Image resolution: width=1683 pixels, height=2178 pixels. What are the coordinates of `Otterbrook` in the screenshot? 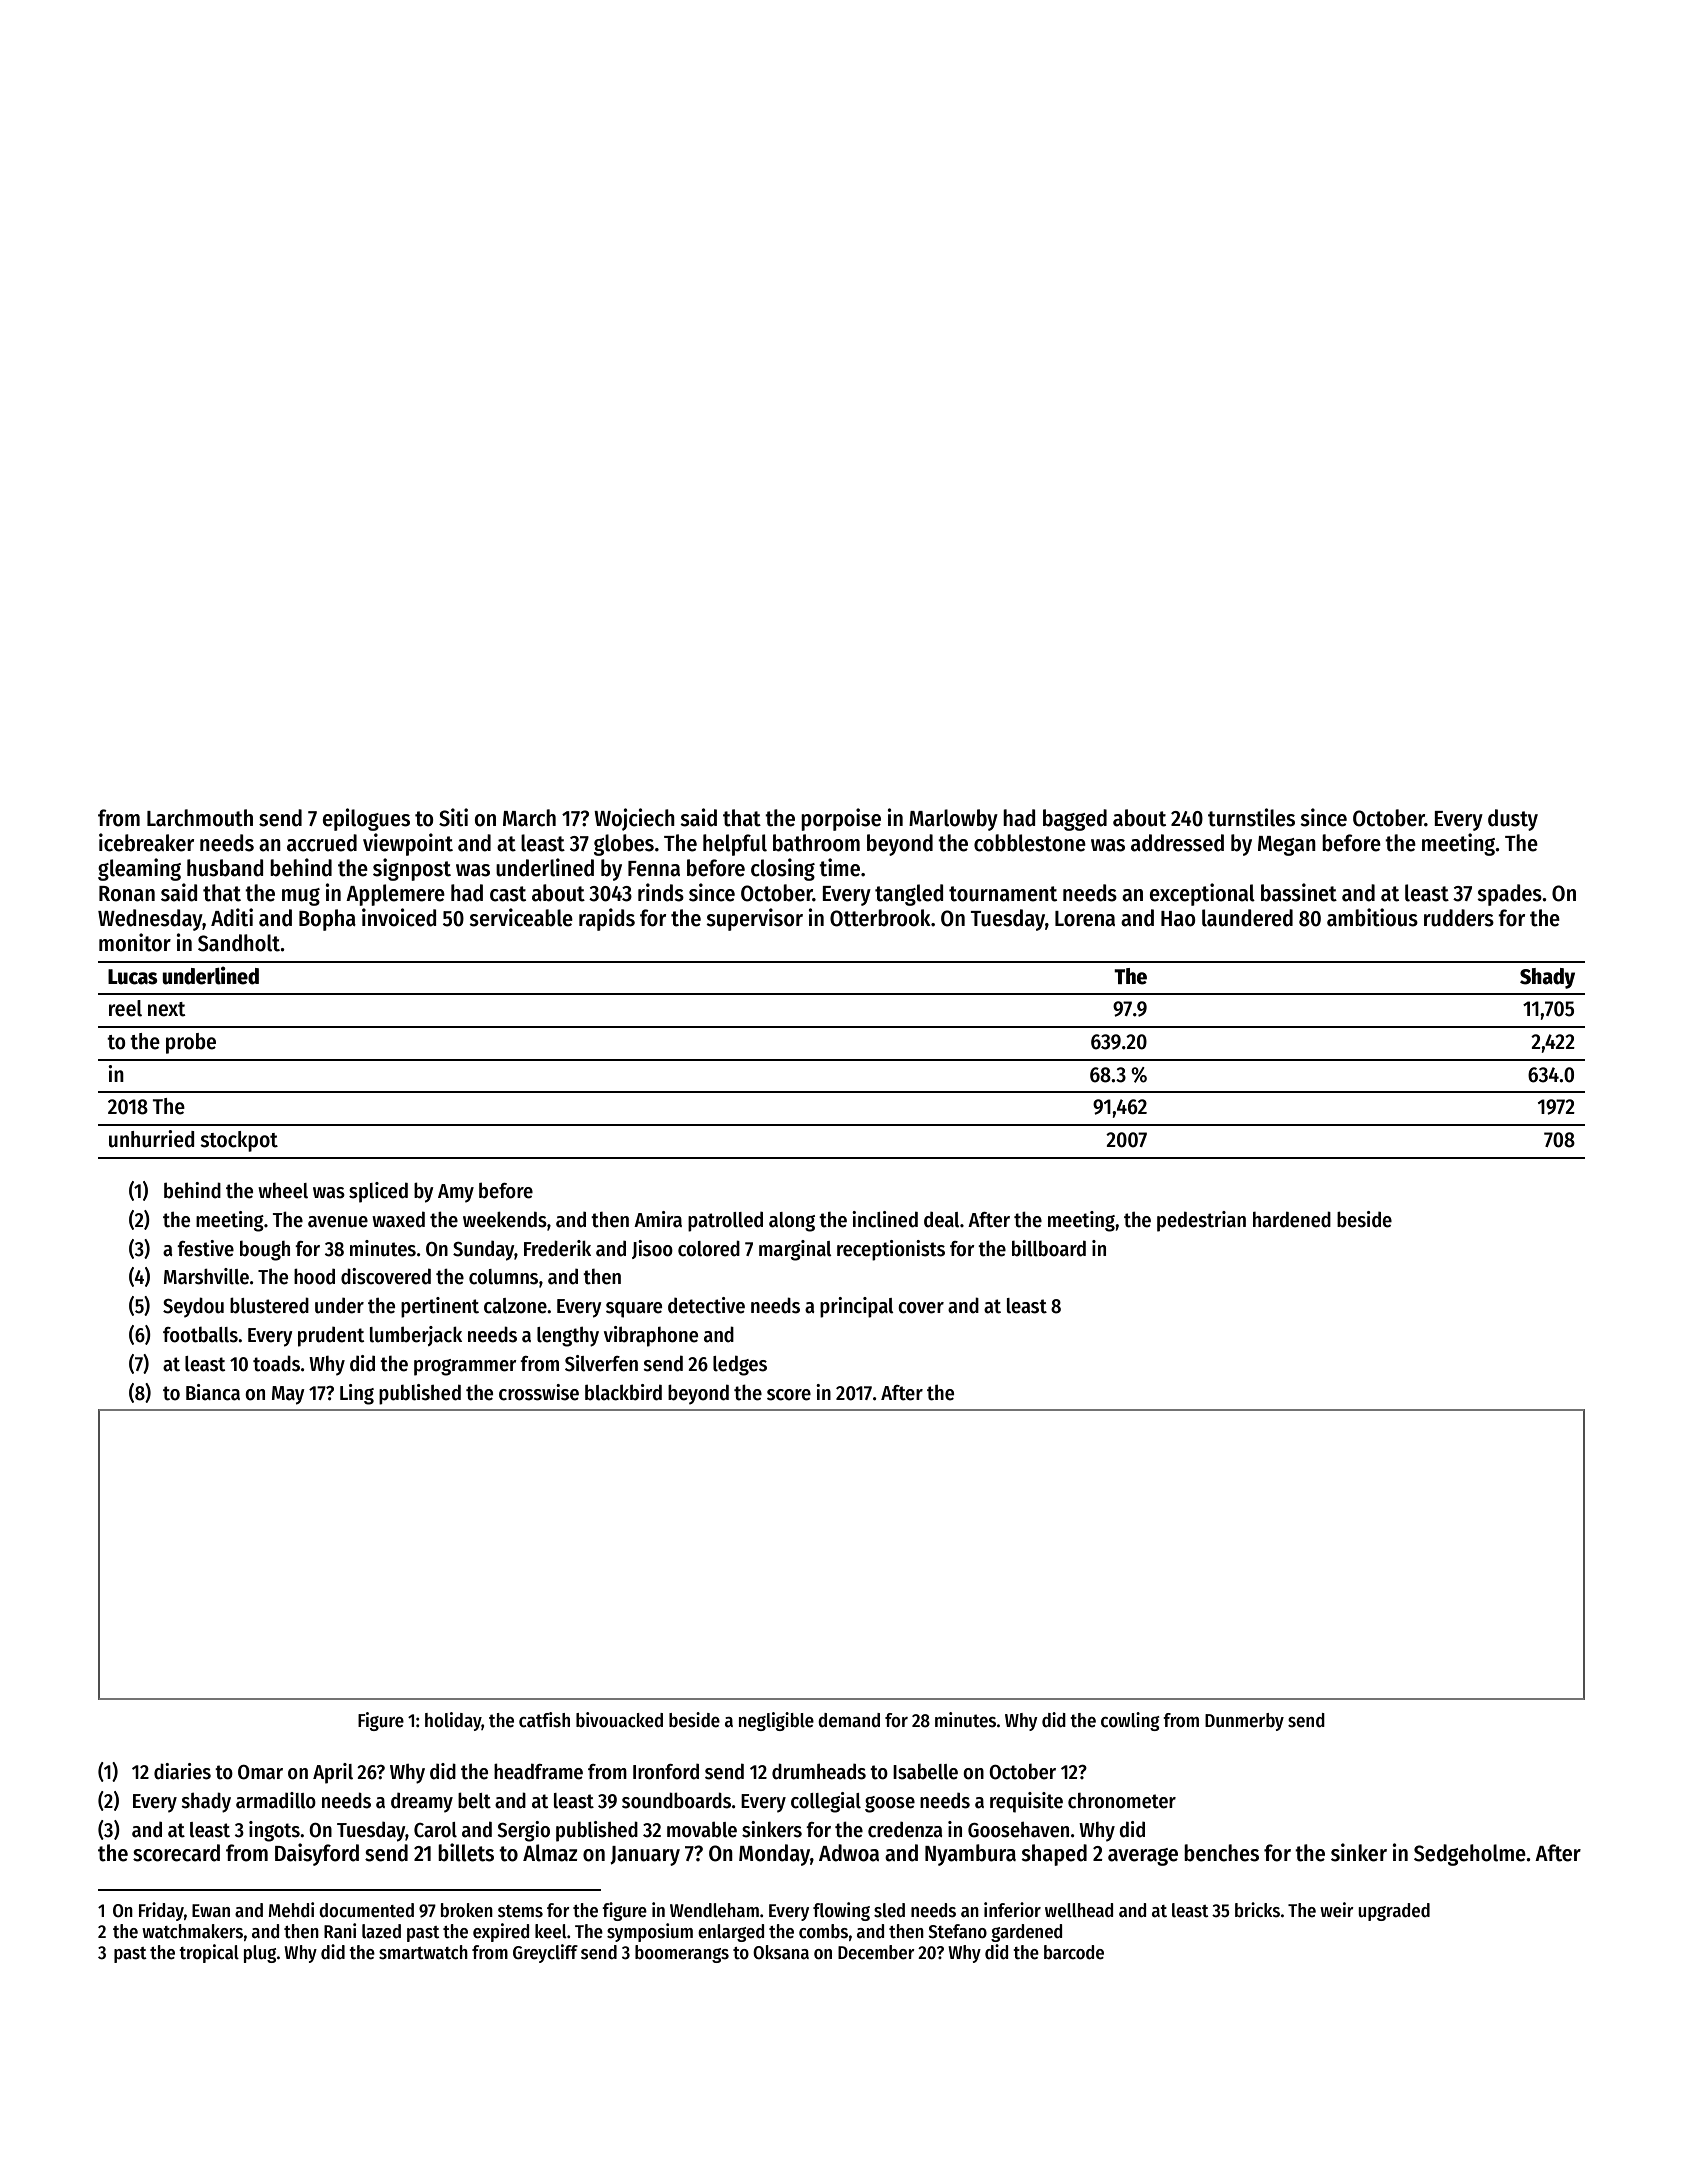 It's located at (880, 918).
